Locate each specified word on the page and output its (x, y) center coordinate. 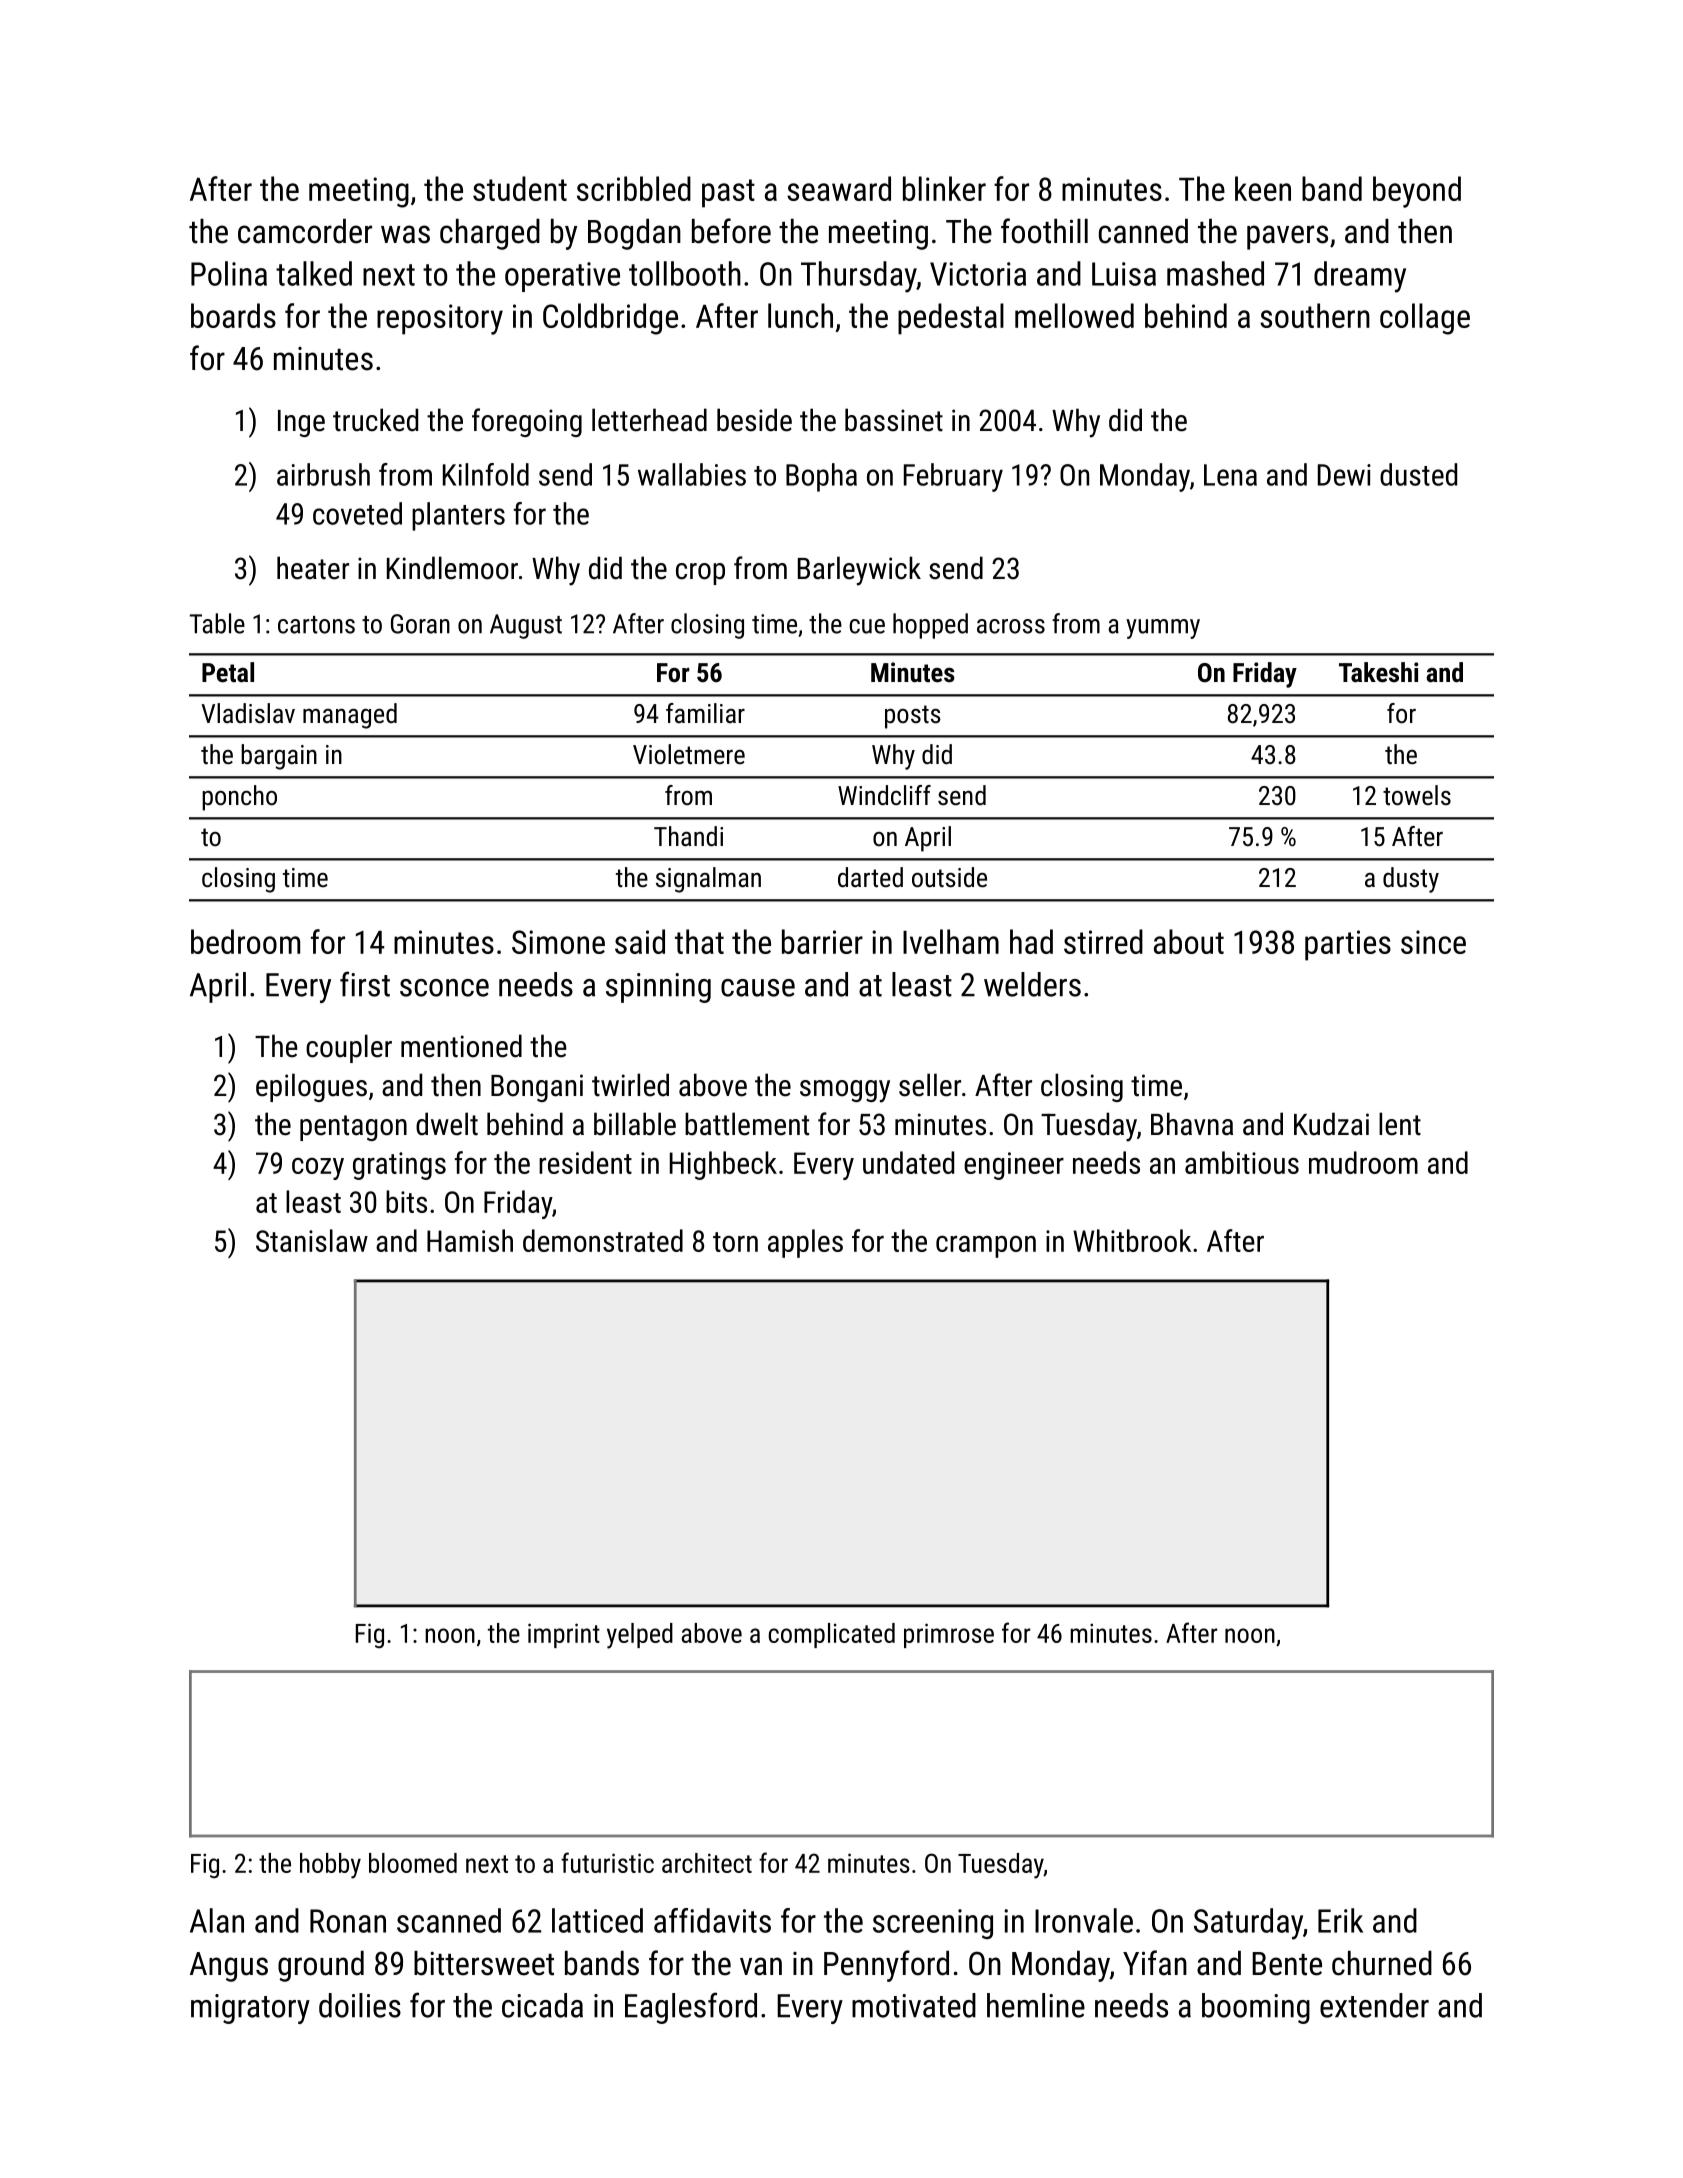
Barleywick (859, 571)
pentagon (353, 1128)
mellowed (1074, 315)
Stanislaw (312, 1240)
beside (754, 420)
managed (350, 716)
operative (562, 277)
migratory (250, 2009)
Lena (1230, 475)
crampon (986, 1247)
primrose (949, 1635)
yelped (640, 1636)
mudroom (1363, 1162)
